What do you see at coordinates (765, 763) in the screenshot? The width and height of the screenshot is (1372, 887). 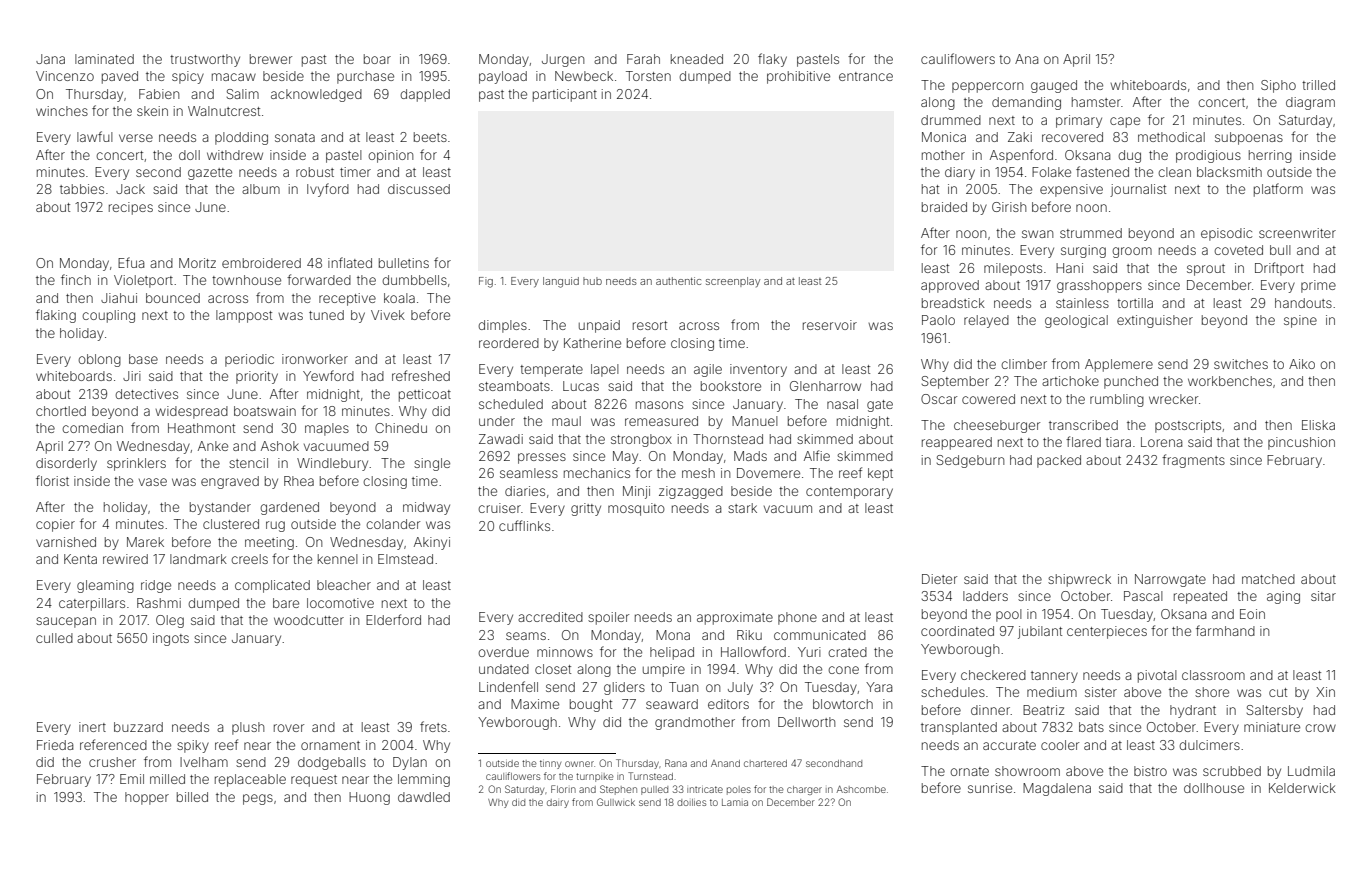 I see `chartered` at bounding box center [765, 763].
